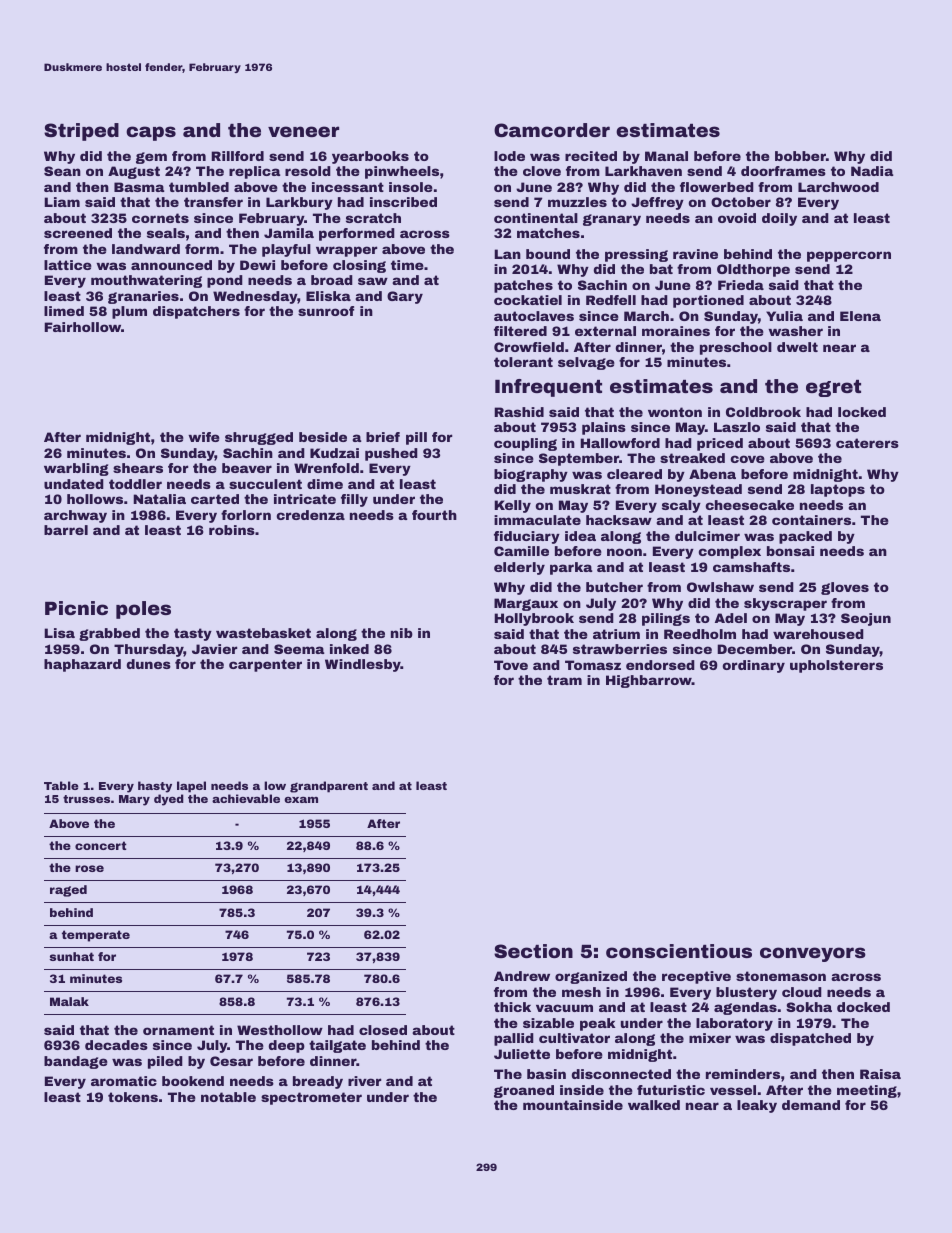 The image size is (952, 1233). What do you see at coordinates (519, 412) in the screenshot?
I see `Rashid` at bounding box center [519, 412].
